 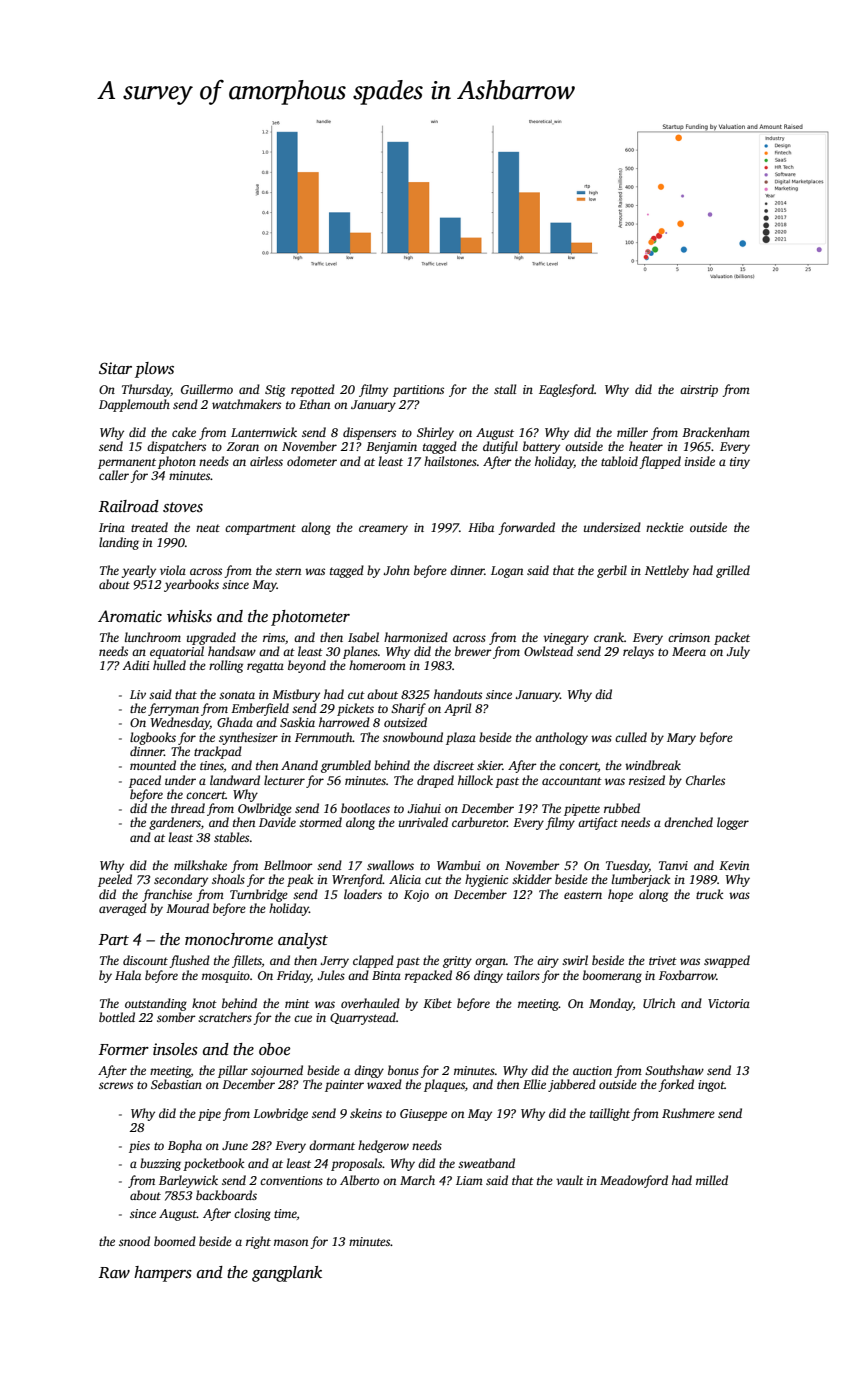 I want to click on homeroom, so click(x=377, y=665).
